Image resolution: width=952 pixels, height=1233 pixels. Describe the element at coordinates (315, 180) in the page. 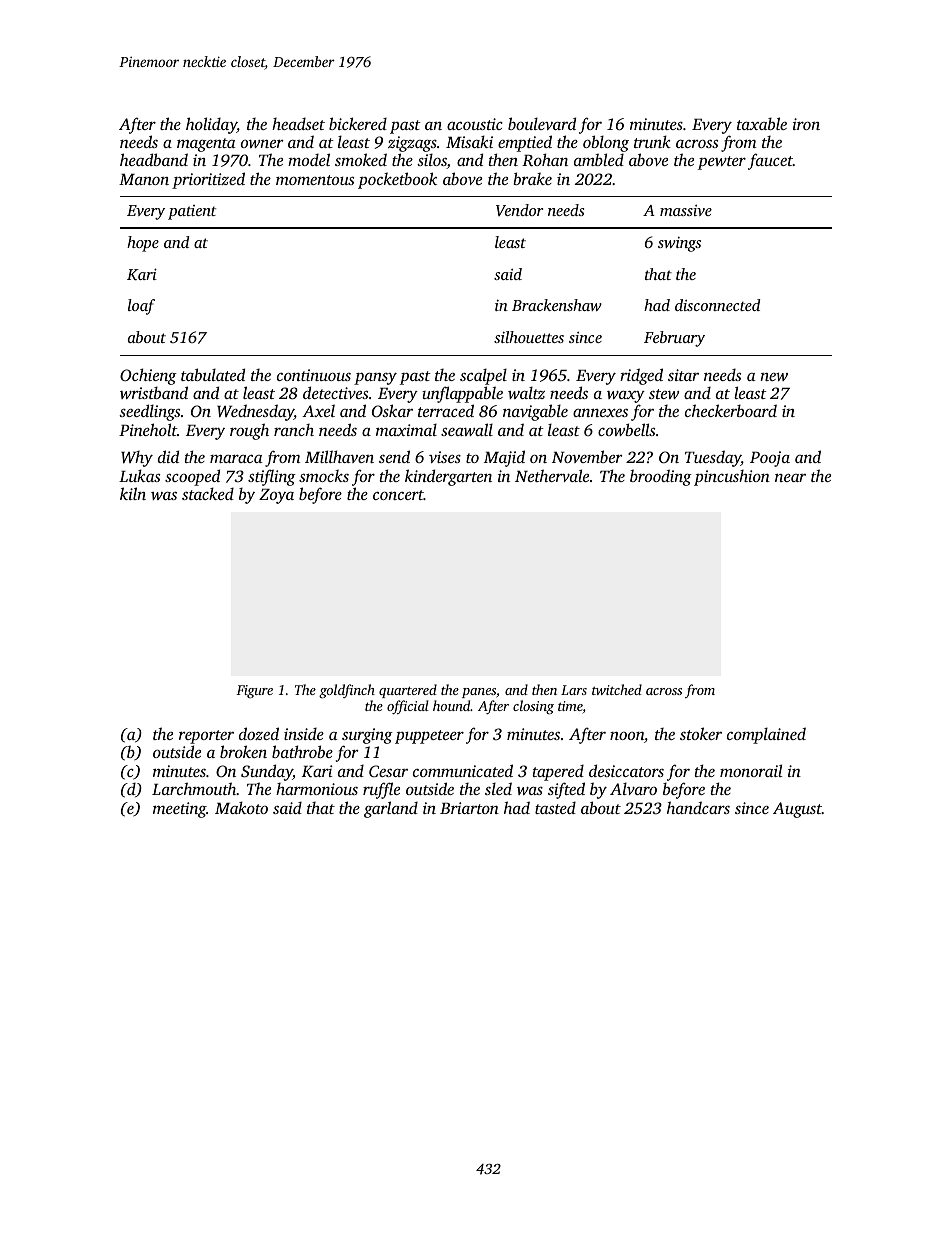

I see `momentous` at that location.
